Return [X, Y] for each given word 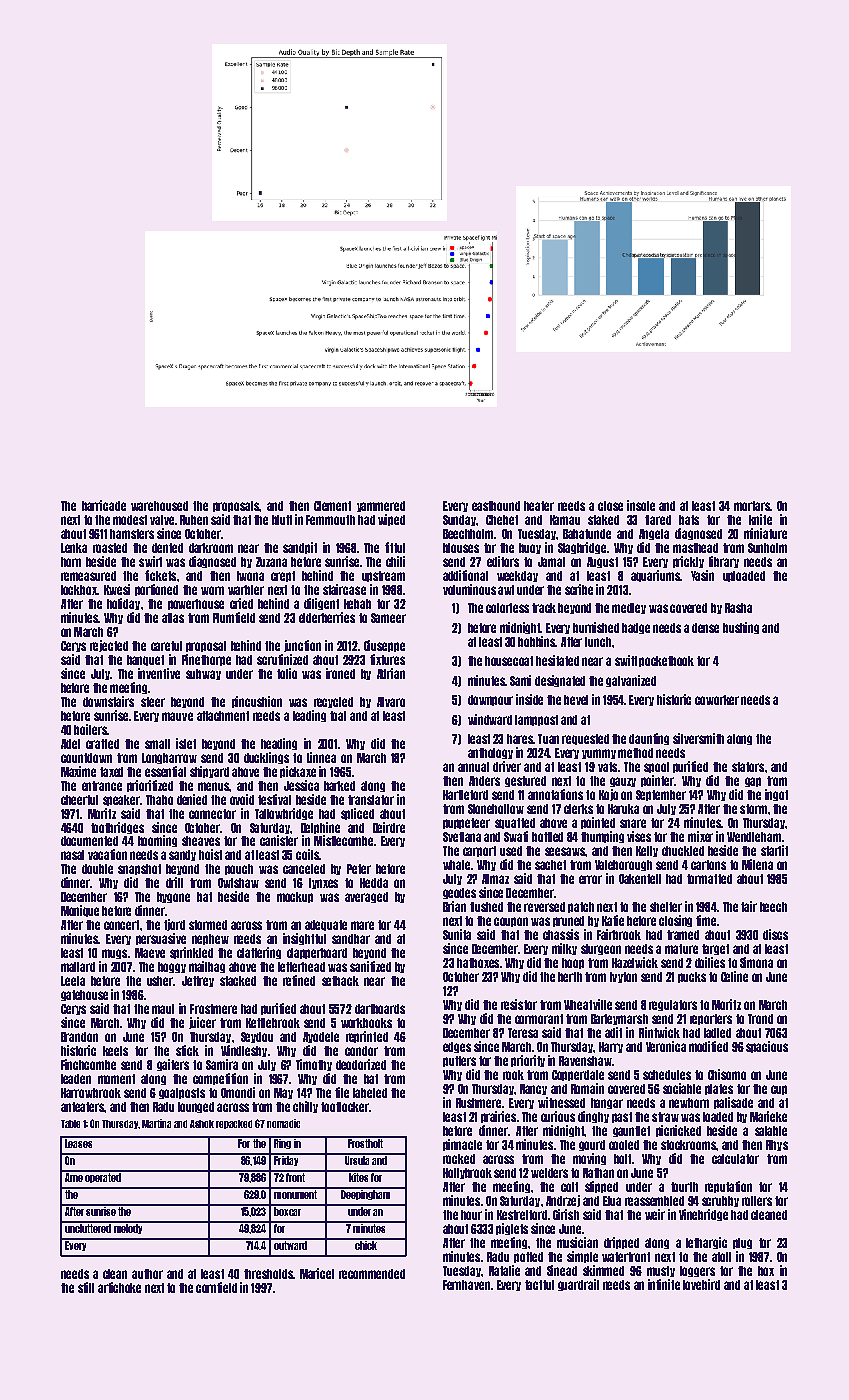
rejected [109, 646]
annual [473, 767]
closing [675, 921]
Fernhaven [466, 1285]
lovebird [701, 1284]
